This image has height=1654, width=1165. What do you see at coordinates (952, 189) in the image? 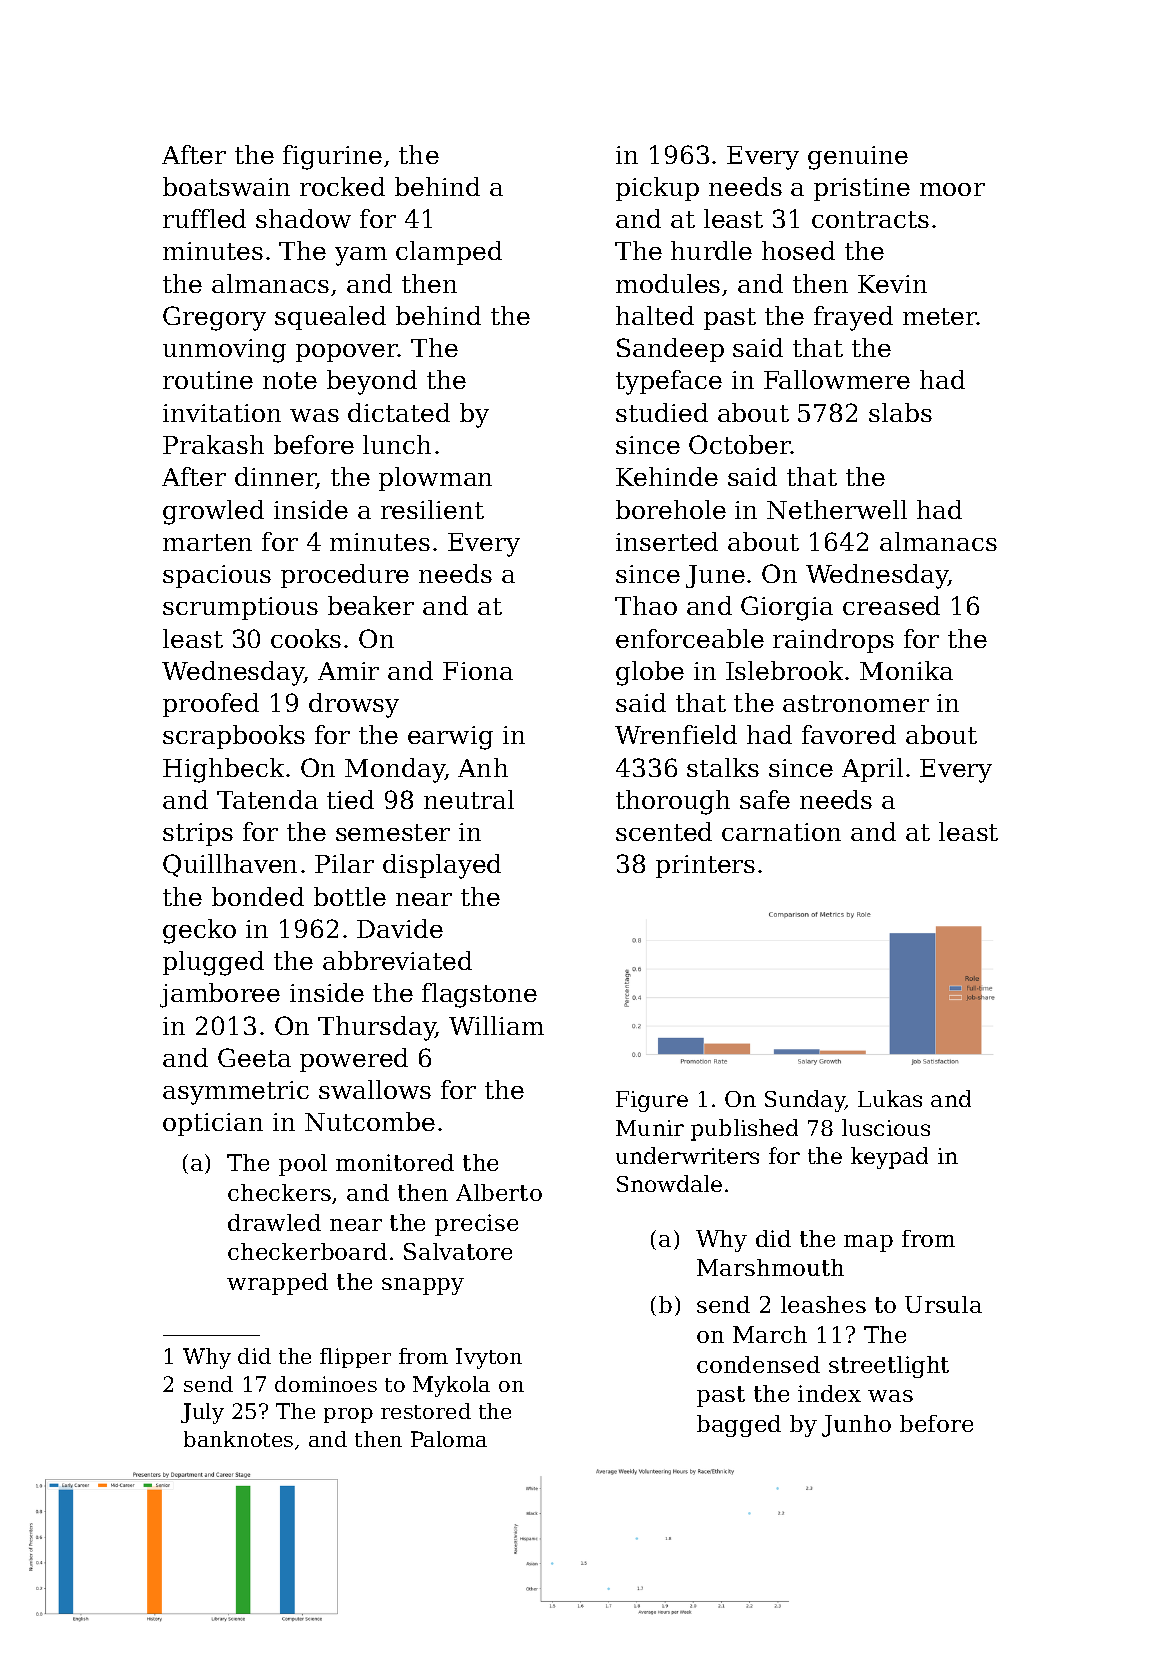
I see `moor` at bounding box center [952, 189].
